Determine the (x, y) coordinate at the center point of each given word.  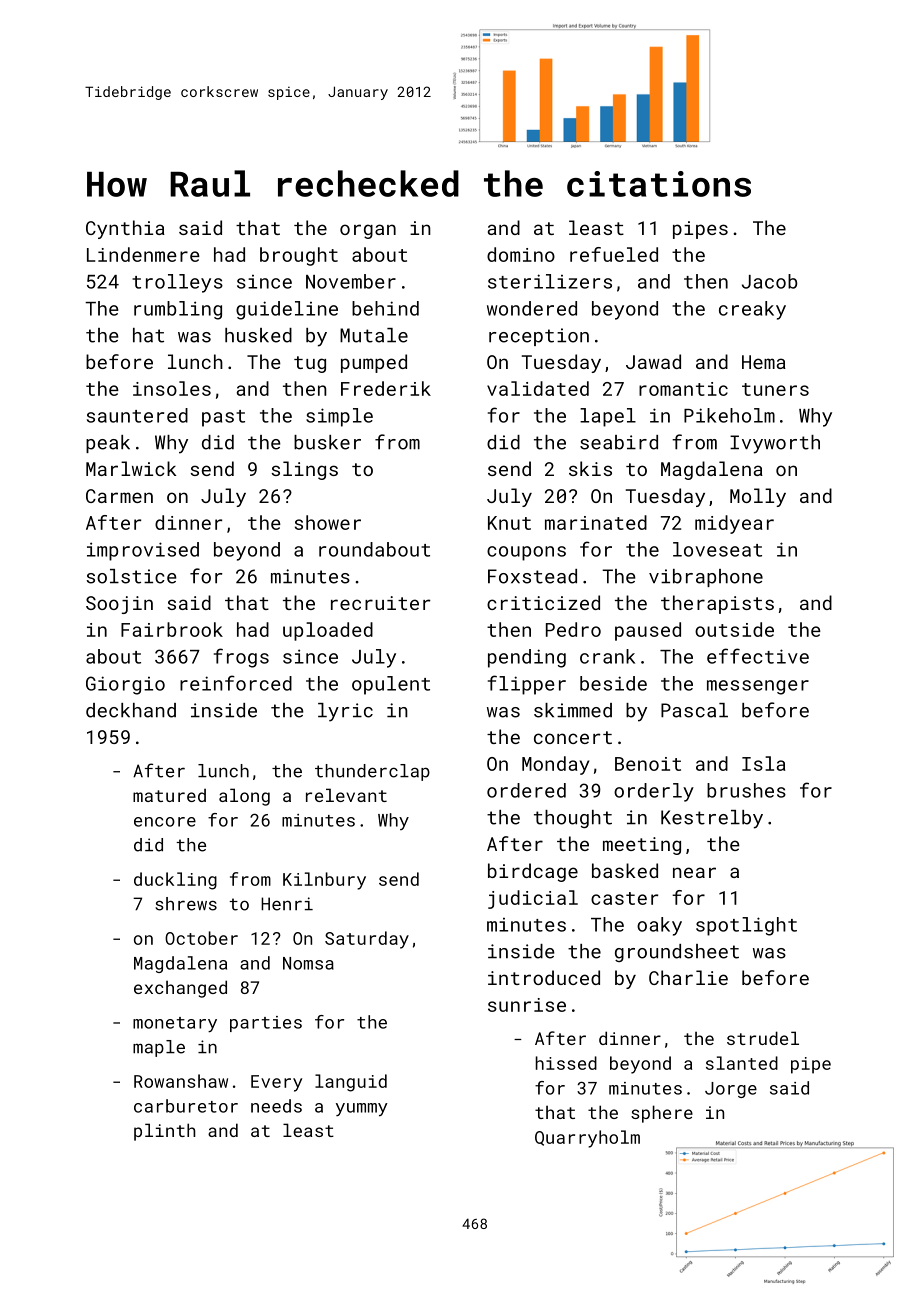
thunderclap (372, 772)
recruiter (381, 603)
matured (169, 795)
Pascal (694, 710)
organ (368, 231)
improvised (143, 551)
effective (758, 656)
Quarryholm (587, 1139)
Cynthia (125, 229)
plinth (164, 1132)
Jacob (770, 281)
